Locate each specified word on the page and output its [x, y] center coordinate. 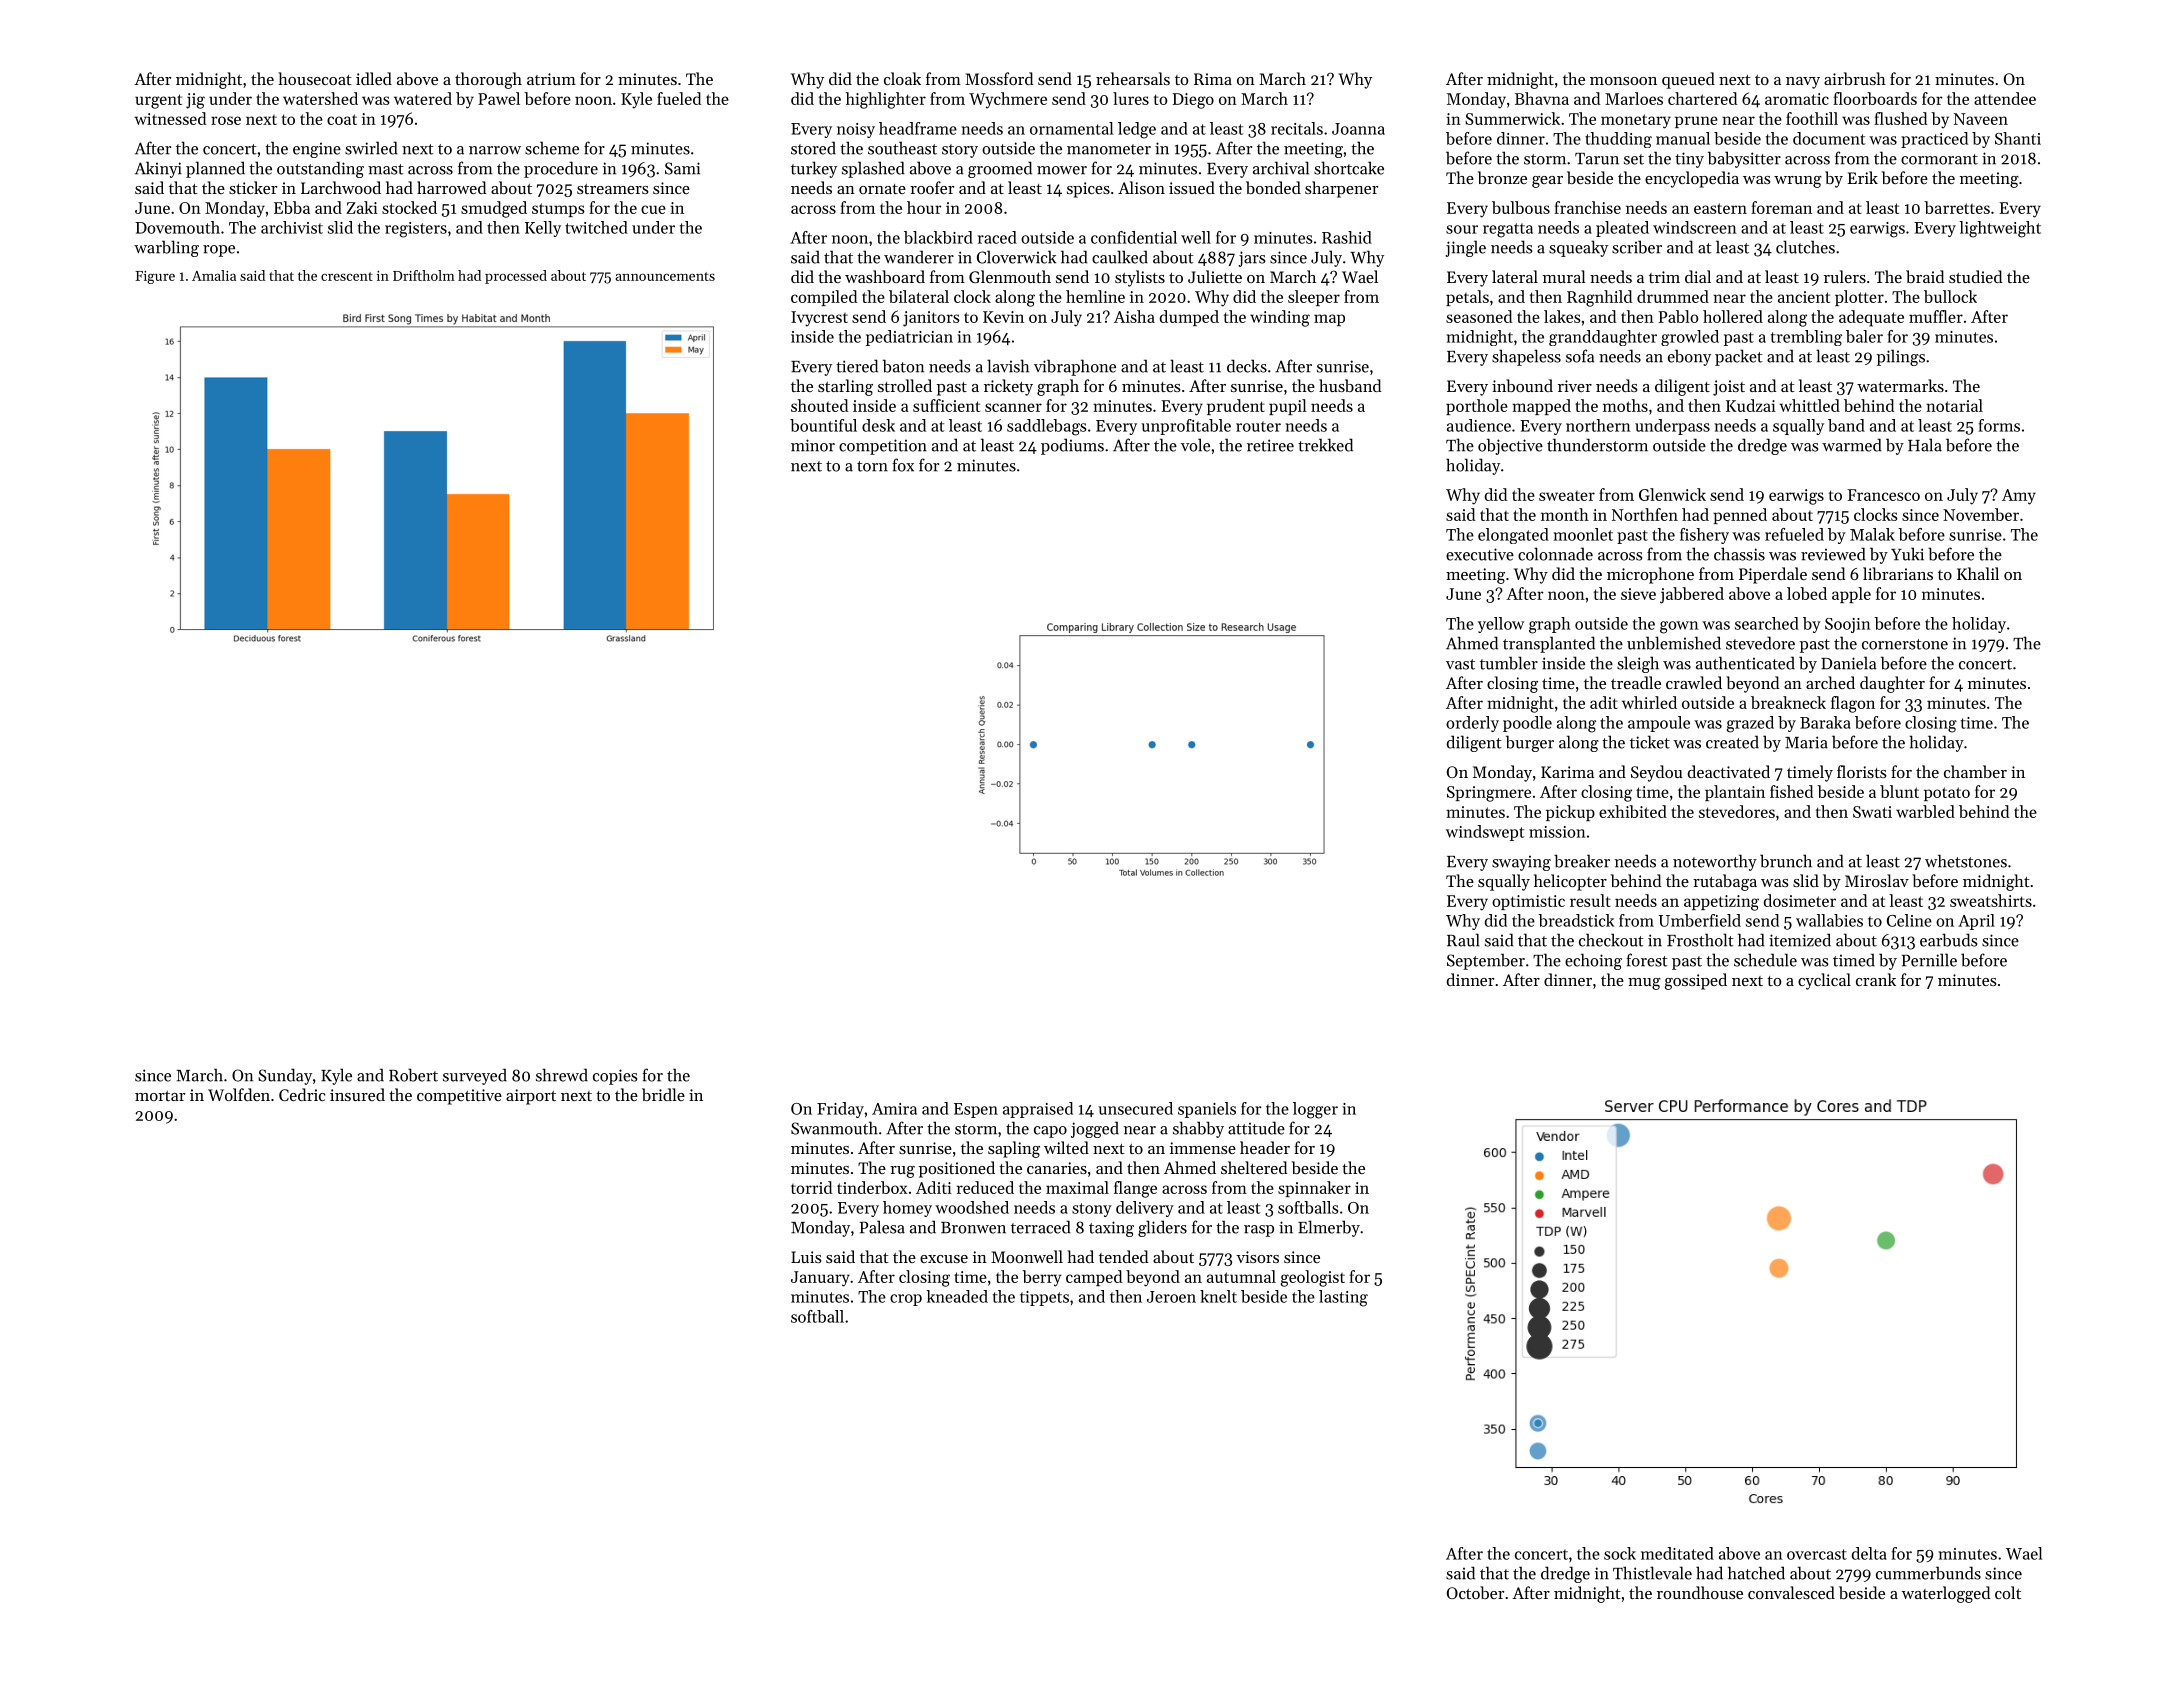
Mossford [999, 78]
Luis [806, 1257]
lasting [1343, 1298]
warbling [166, 248]
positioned [957, 1169]
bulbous [1521, 207]
